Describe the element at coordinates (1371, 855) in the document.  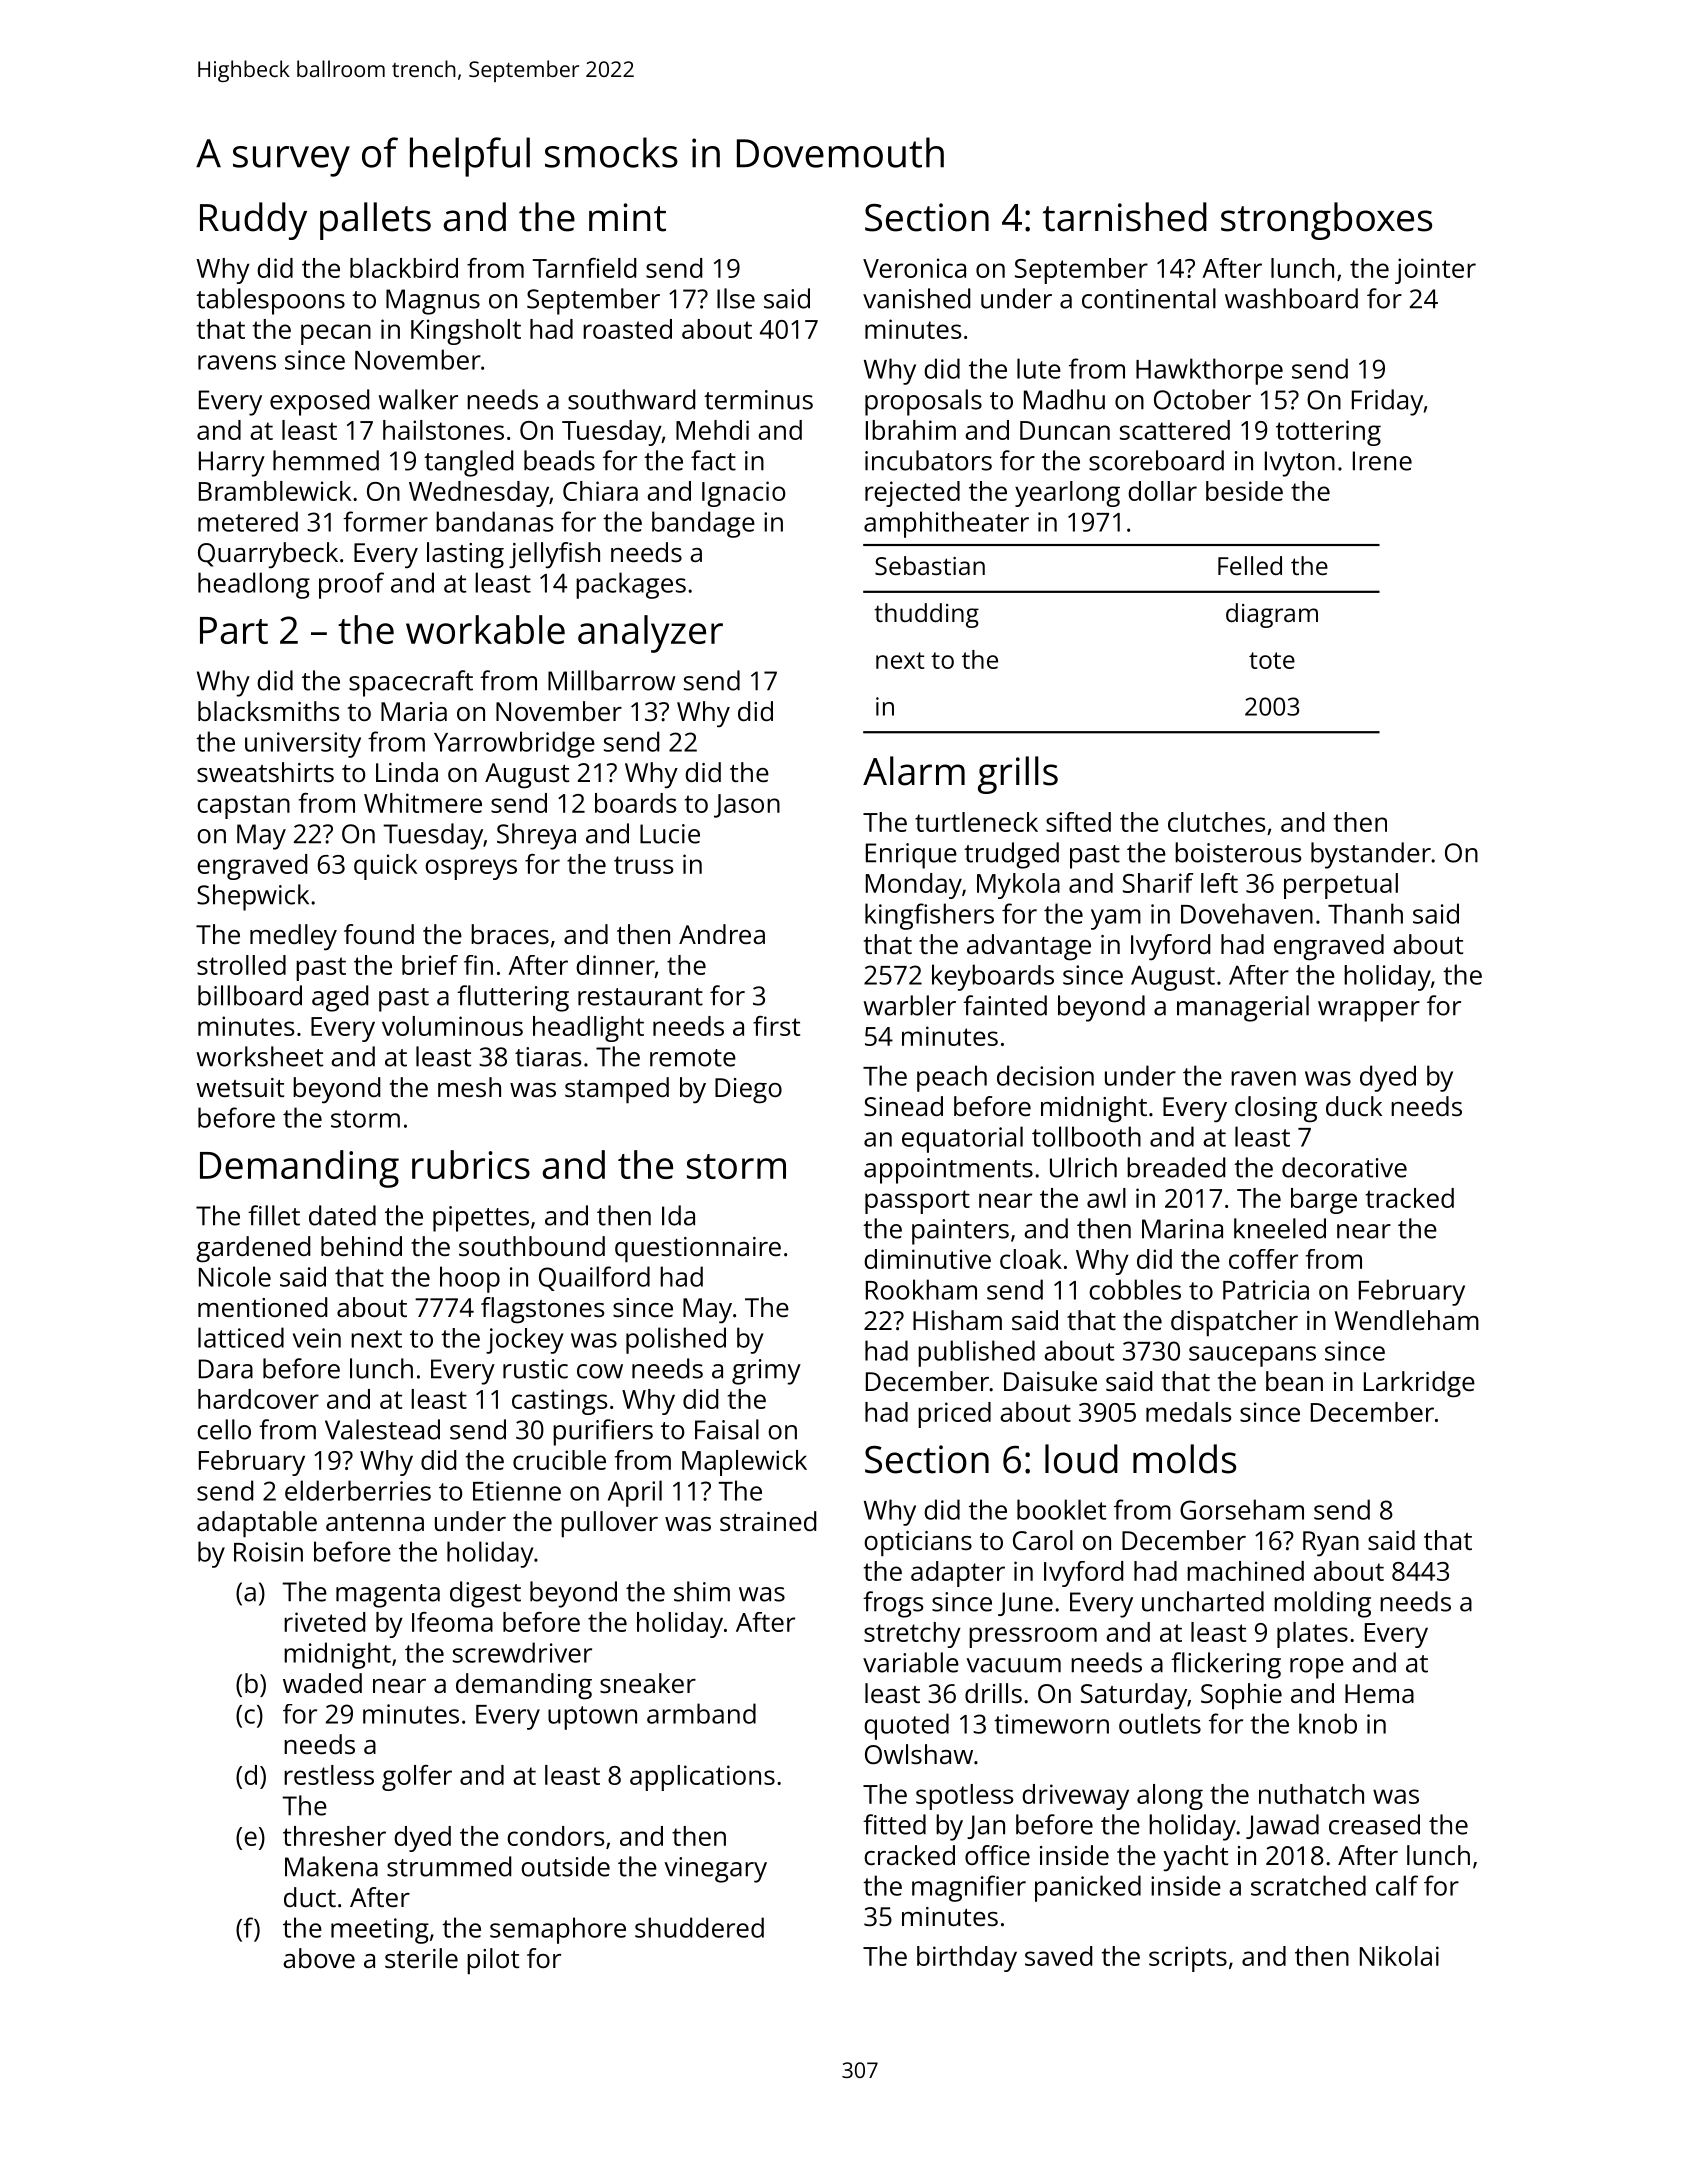
I see `bystander` at that location.
